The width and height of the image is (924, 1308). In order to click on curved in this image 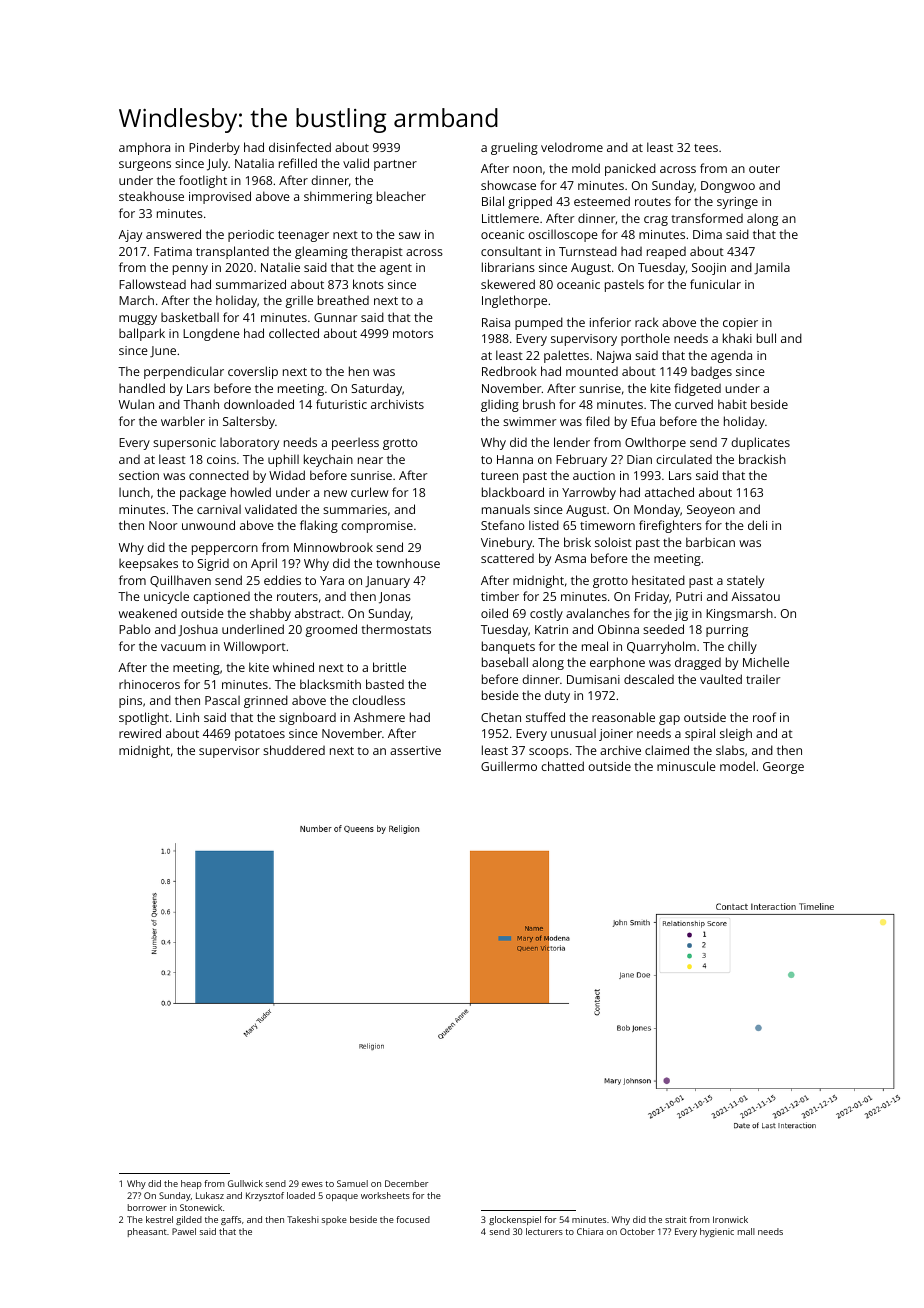, I will do `click(694, 404)`.
